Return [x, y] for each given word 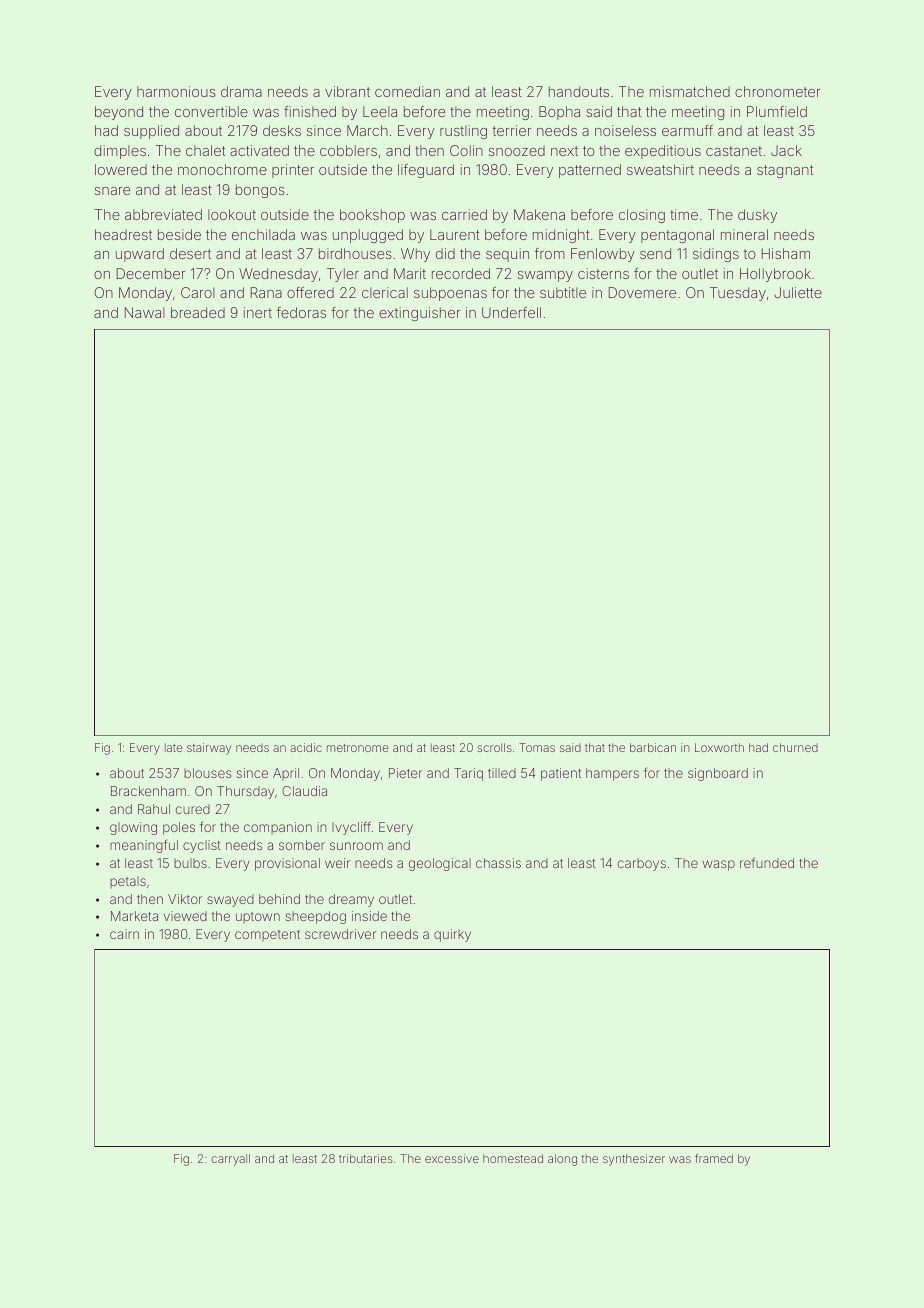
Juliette [798, 292]
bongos [260, 191]
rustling [463, 132]
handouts [579, 91]
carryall [230, 1160]
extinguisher [419, 314]
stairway [209, 749]
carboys [642, 864]
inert [258, 312]
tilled [502, 773]
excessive [452, 1158]
